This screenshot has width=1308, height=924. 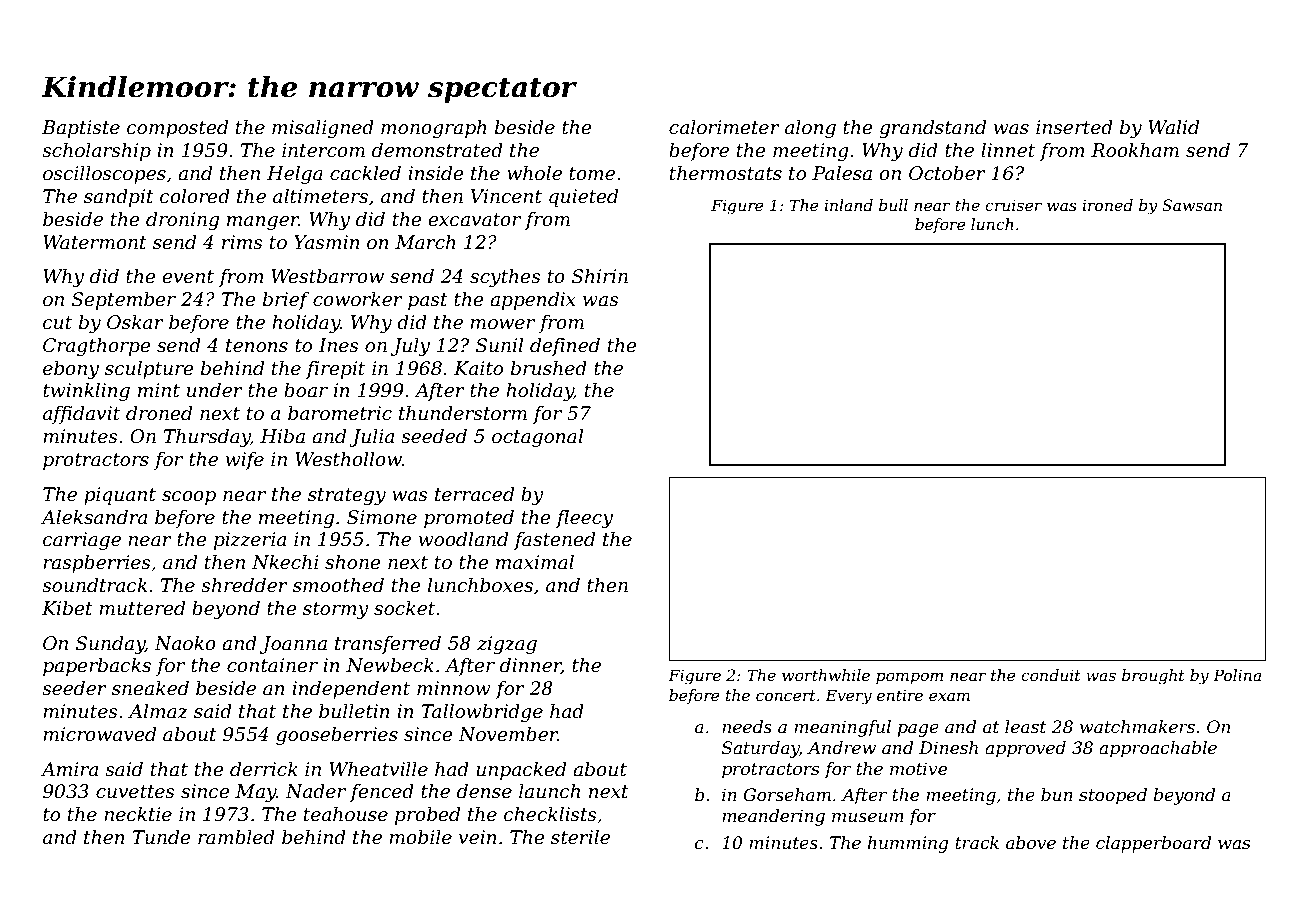 What do you see at coordinates (565, 347) in the screenshot?
I see `defined` at bounding box center [565, 347].
